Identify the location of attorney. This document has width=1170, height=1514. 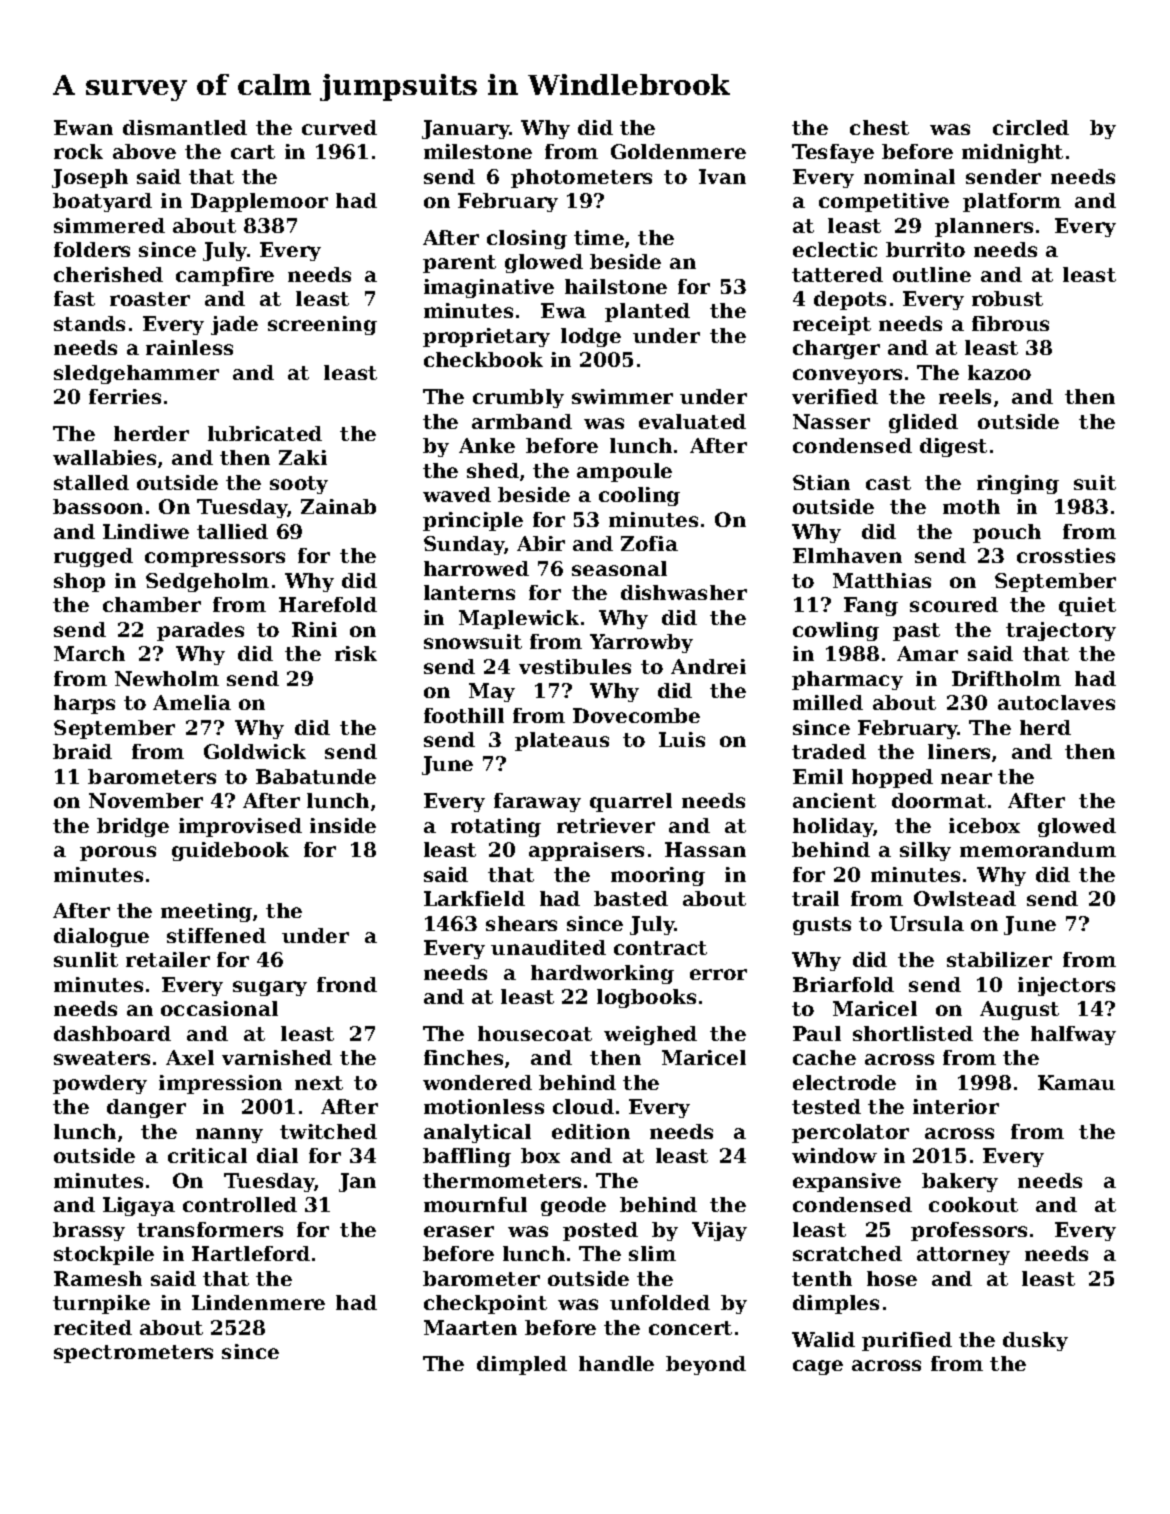
(963, 1256).
